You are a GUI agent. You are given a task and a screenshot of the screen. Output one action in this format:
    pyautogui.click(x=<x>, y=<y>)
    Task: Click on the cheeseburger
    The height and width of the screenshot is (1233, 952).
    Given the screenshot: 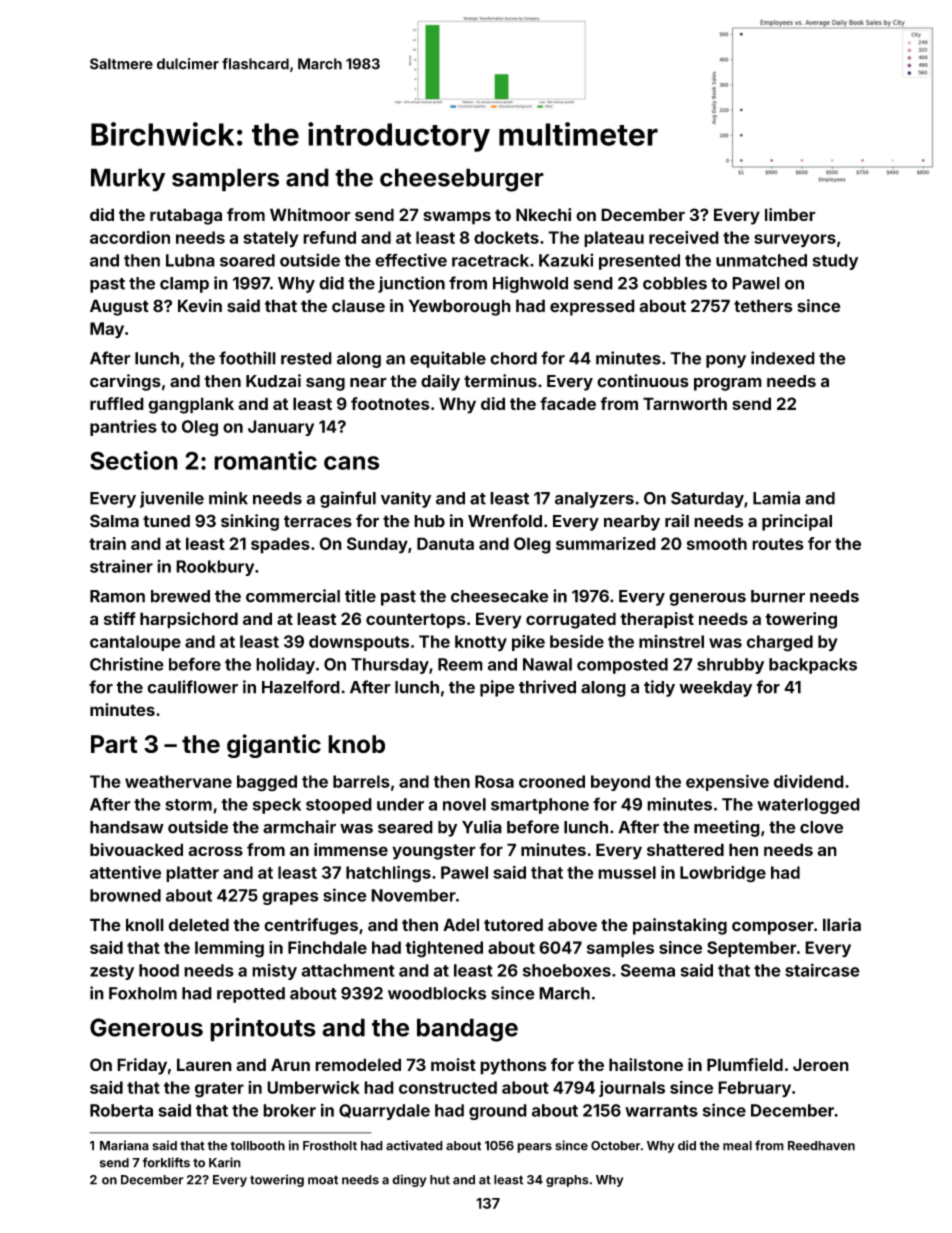 What is the action you would take?
    pyautogui.click(x=462, y=180)
